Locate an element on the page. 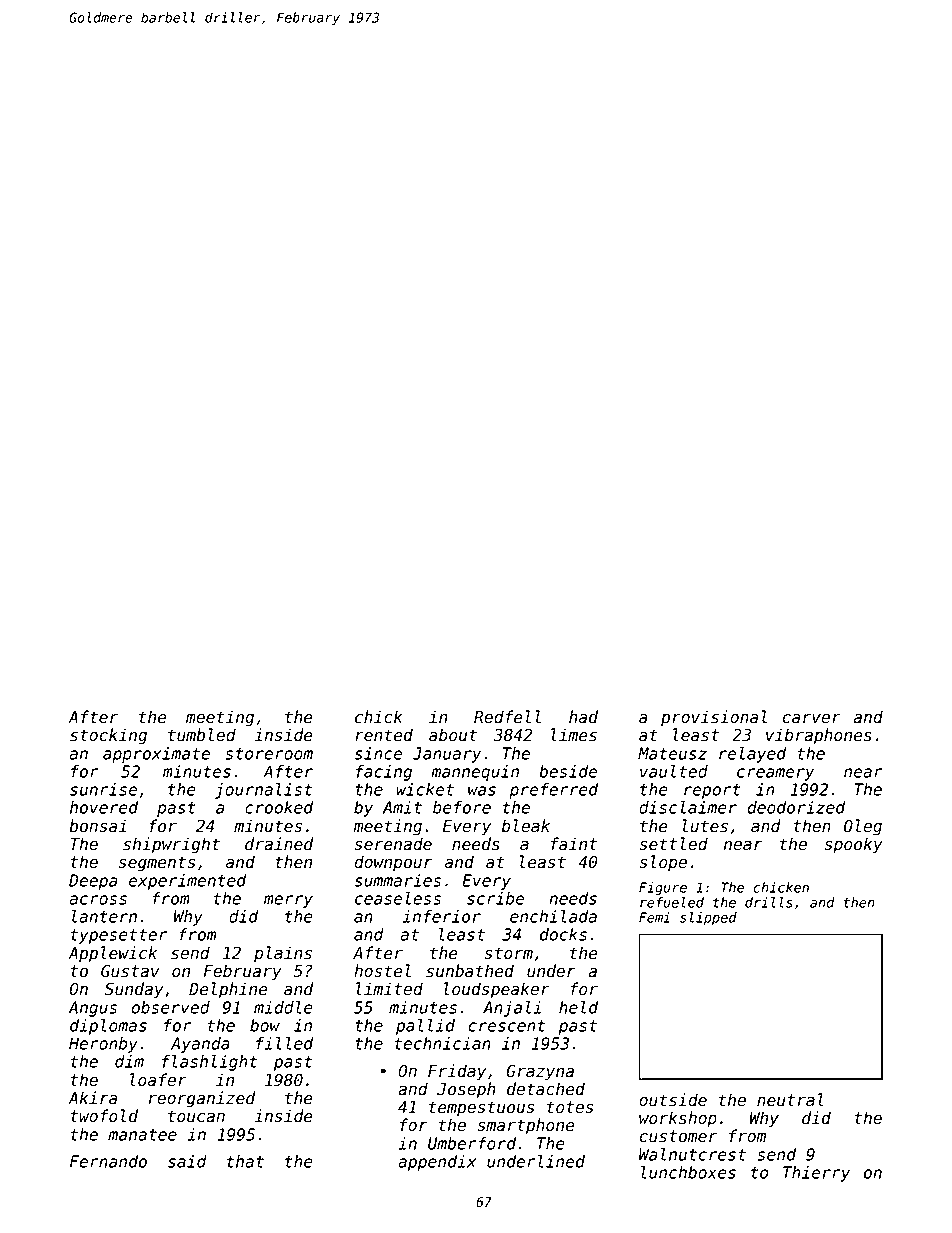 This image has width=952, height=1233. Delphine is located at coordinates (228, 990).
